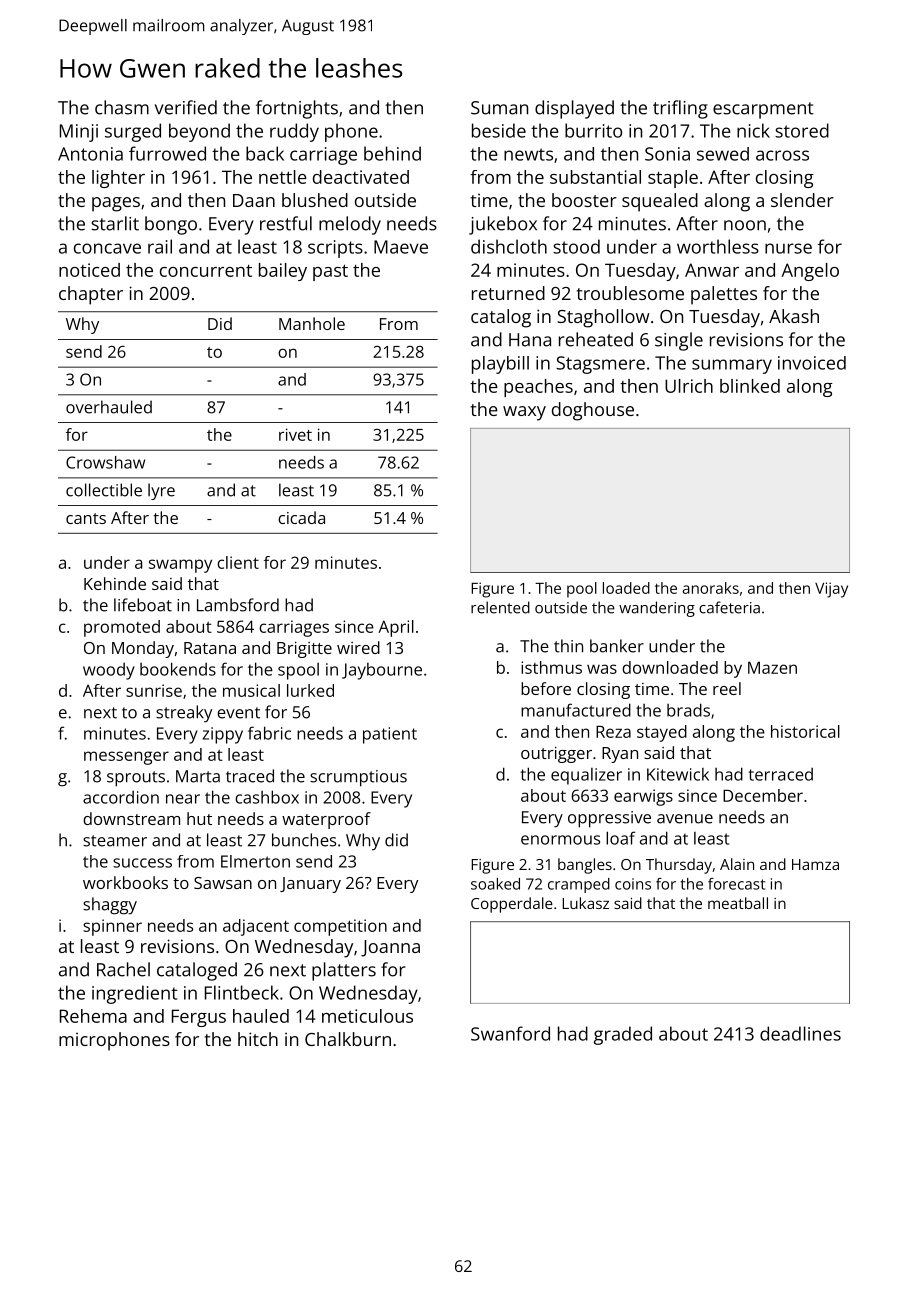 The width and height of the screenshot is (908, 1316). I want to click on banker, so click(617, 646).
